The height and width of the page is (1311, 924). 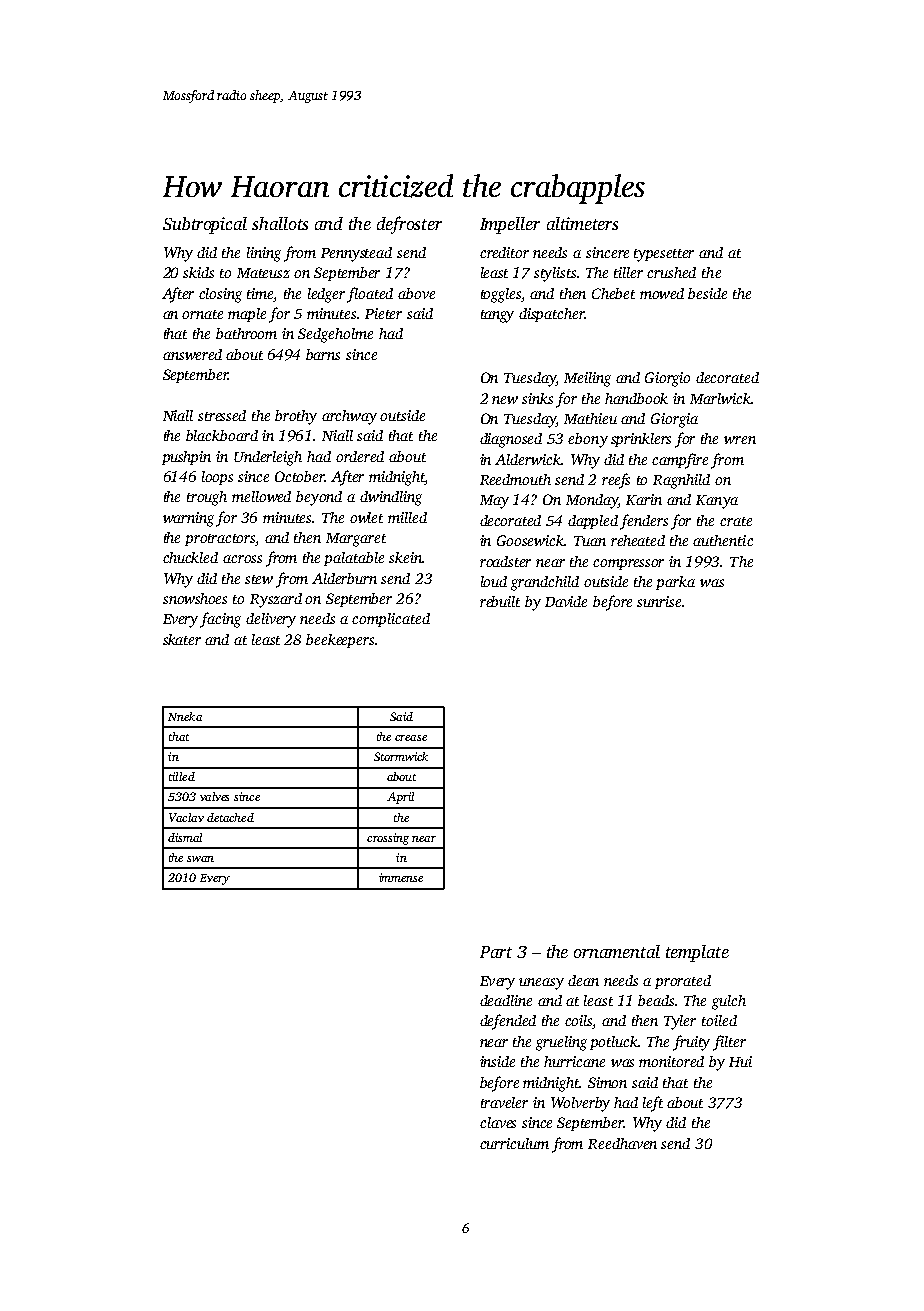 I want to click on closing, so click(x=220, y=295).
